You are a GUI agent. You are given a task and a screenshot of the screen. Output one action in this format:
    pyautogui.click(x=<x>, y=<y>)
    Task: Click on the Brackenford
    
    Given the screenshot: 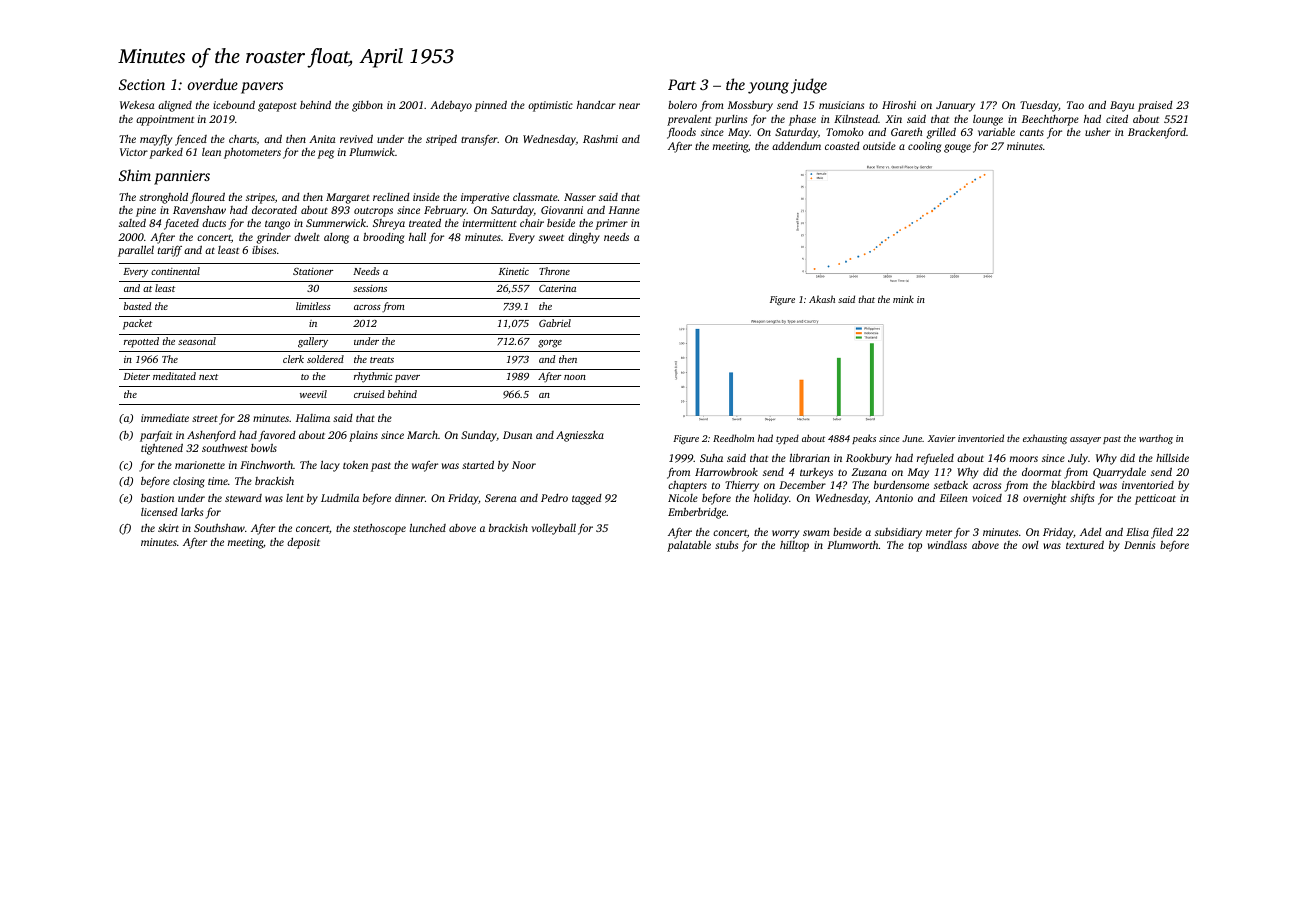 What is the action you would take?
    pyautogui.click(x=1157, y=133)
